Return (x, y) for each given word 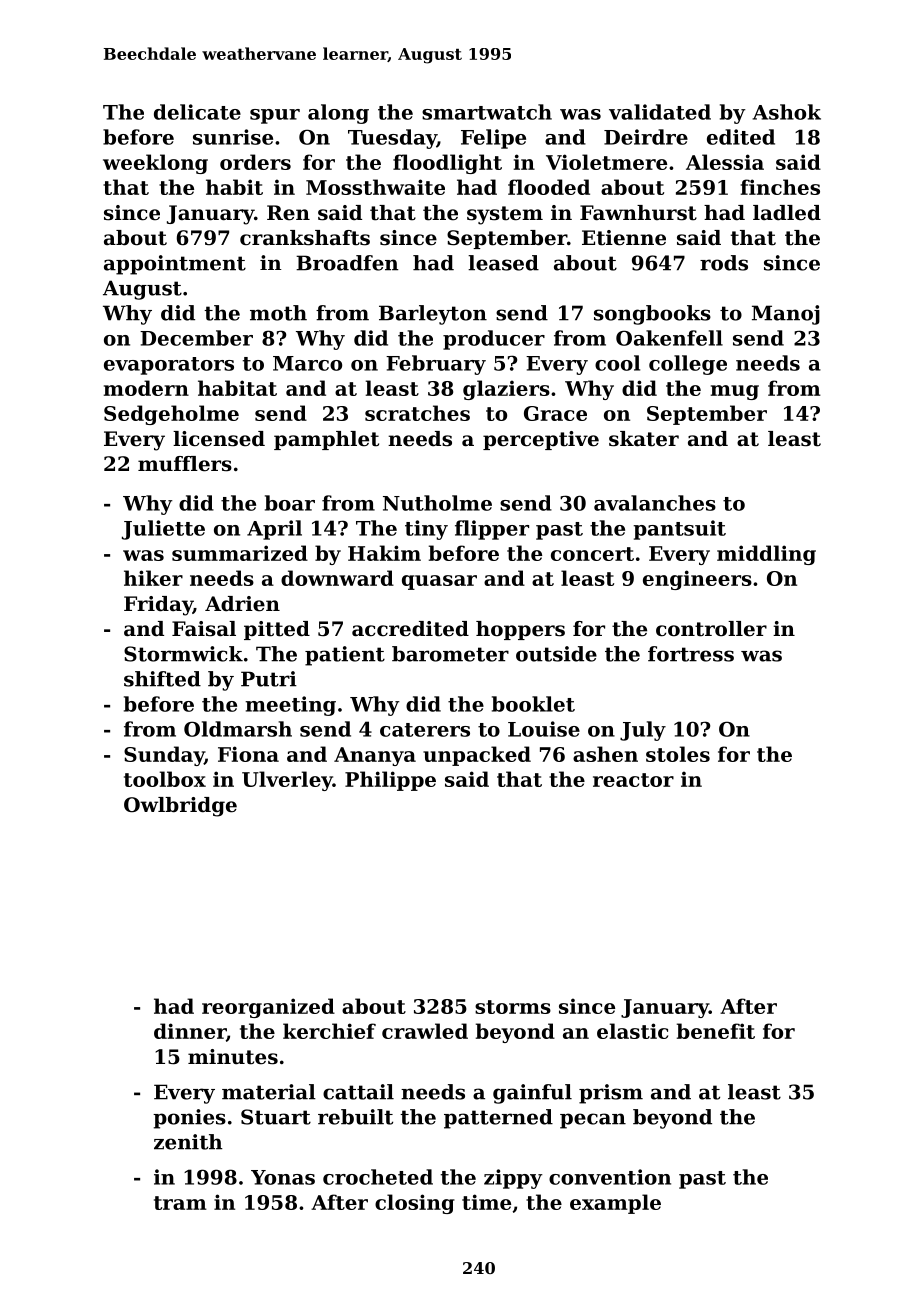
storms (513, 1007)
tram (180, 1203)
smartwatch (487, 112)
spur (275, 116)
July (643, 731)
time (486, 1202)
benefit (716, 1031)
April (274, 530)
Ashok (786, 112)
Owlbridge (180, 807)
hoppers (520, 630)
